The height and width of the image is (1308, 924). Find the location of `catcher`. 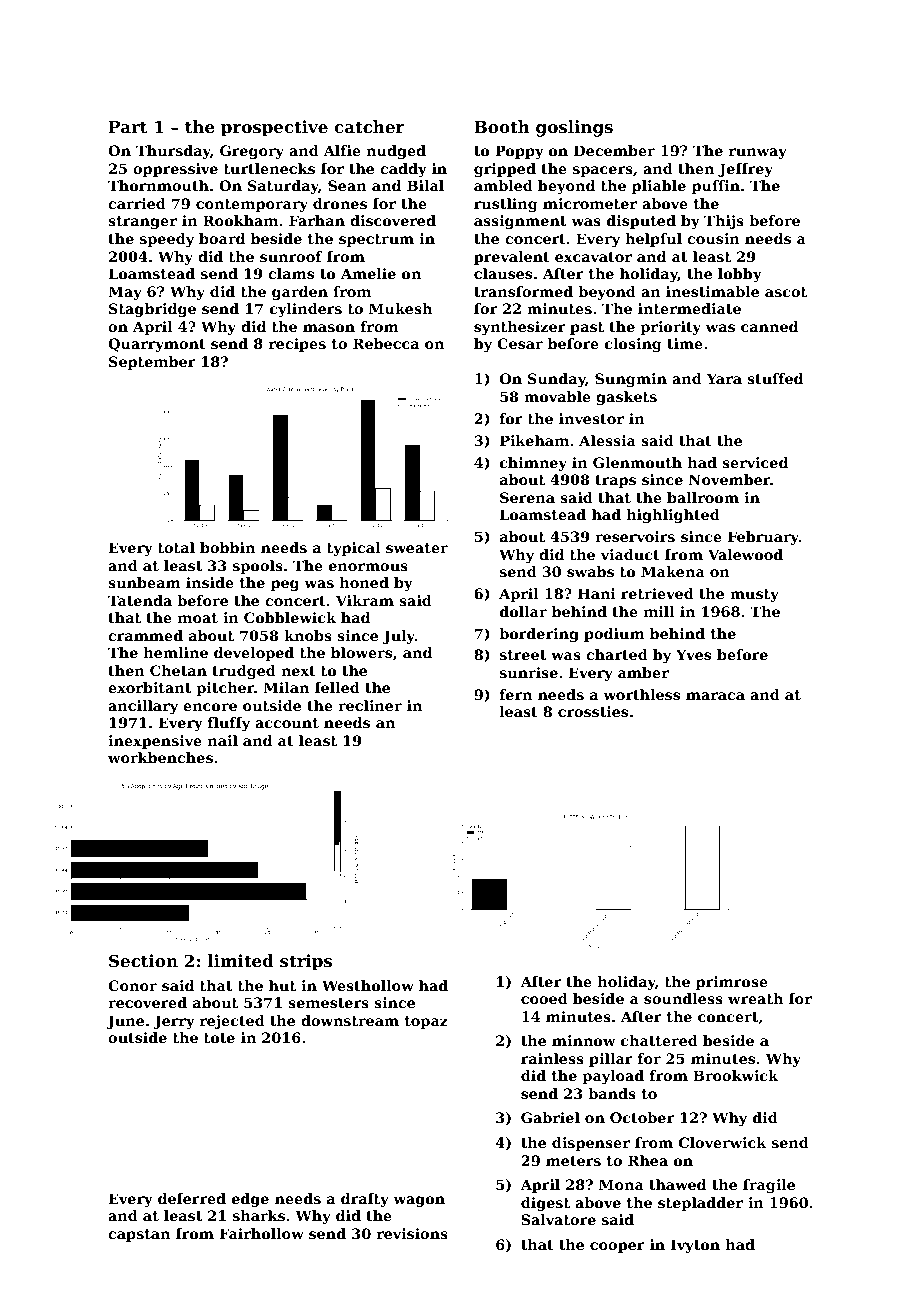

catcher is located at coordinates (369, 126).
